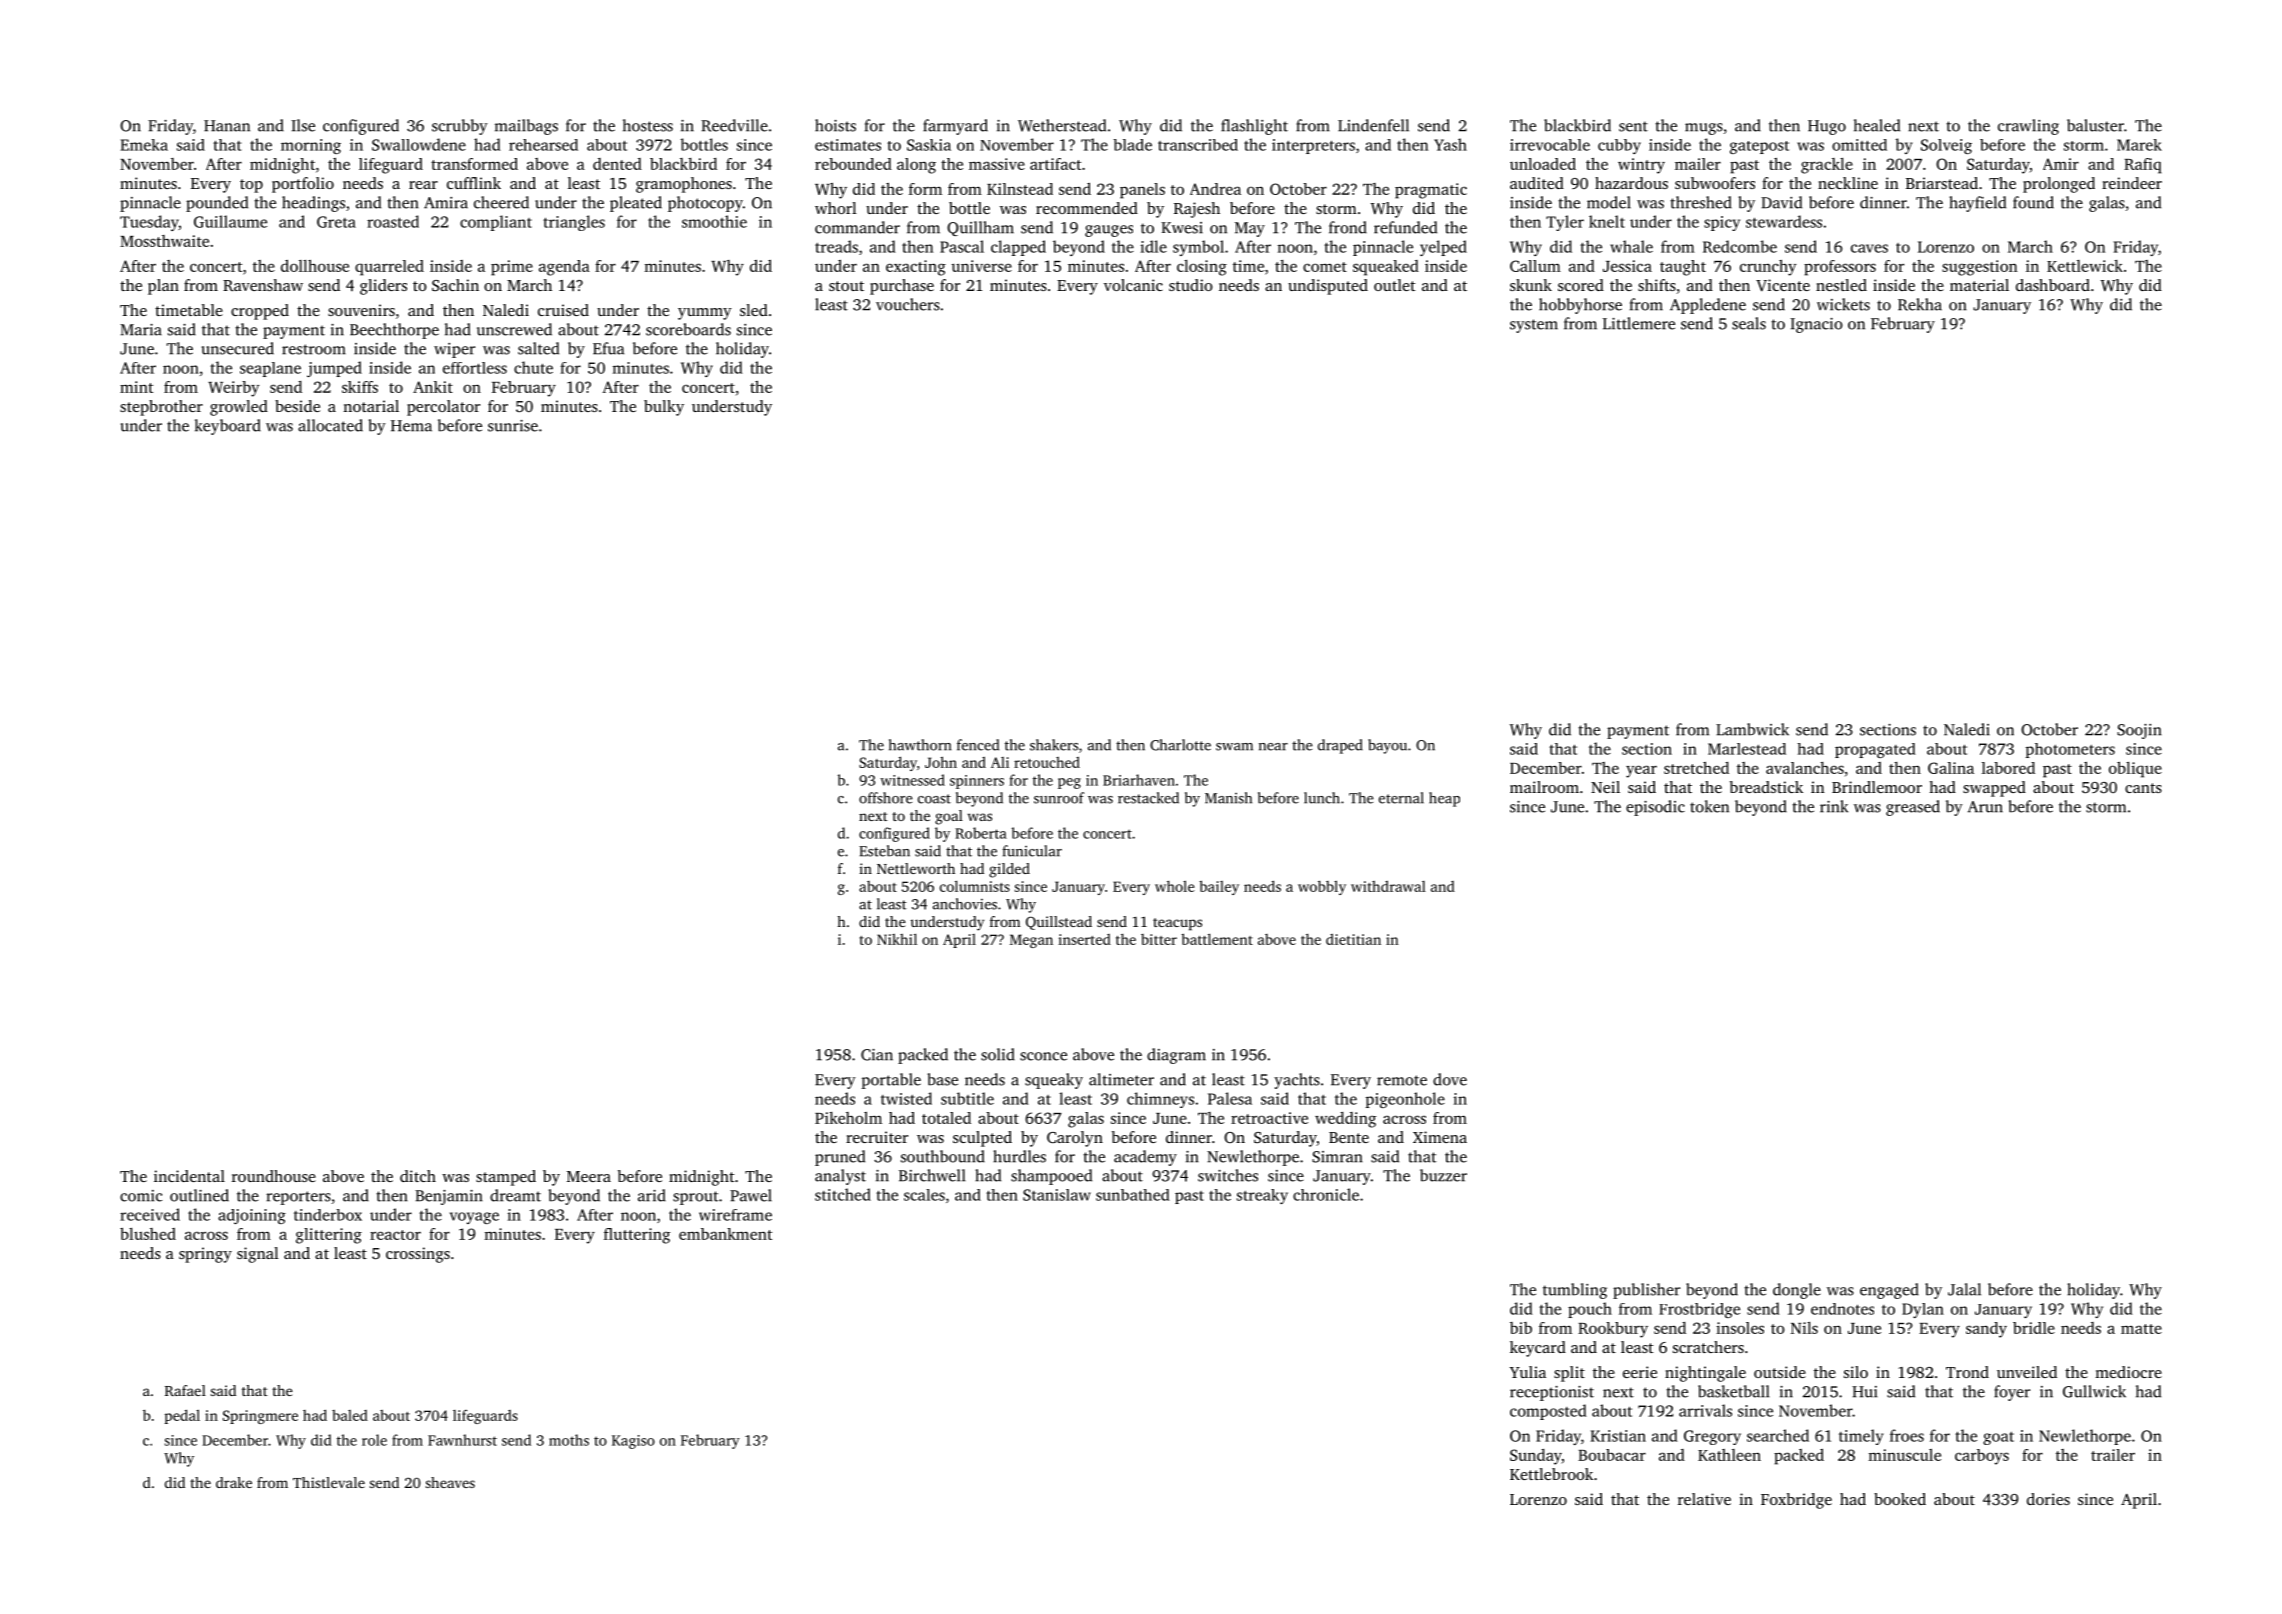 The image size is (2282, 1614). What do you see at coordinates (2095, 125) in the document?
I see `baluster` at bounding box center [2095, 125].
